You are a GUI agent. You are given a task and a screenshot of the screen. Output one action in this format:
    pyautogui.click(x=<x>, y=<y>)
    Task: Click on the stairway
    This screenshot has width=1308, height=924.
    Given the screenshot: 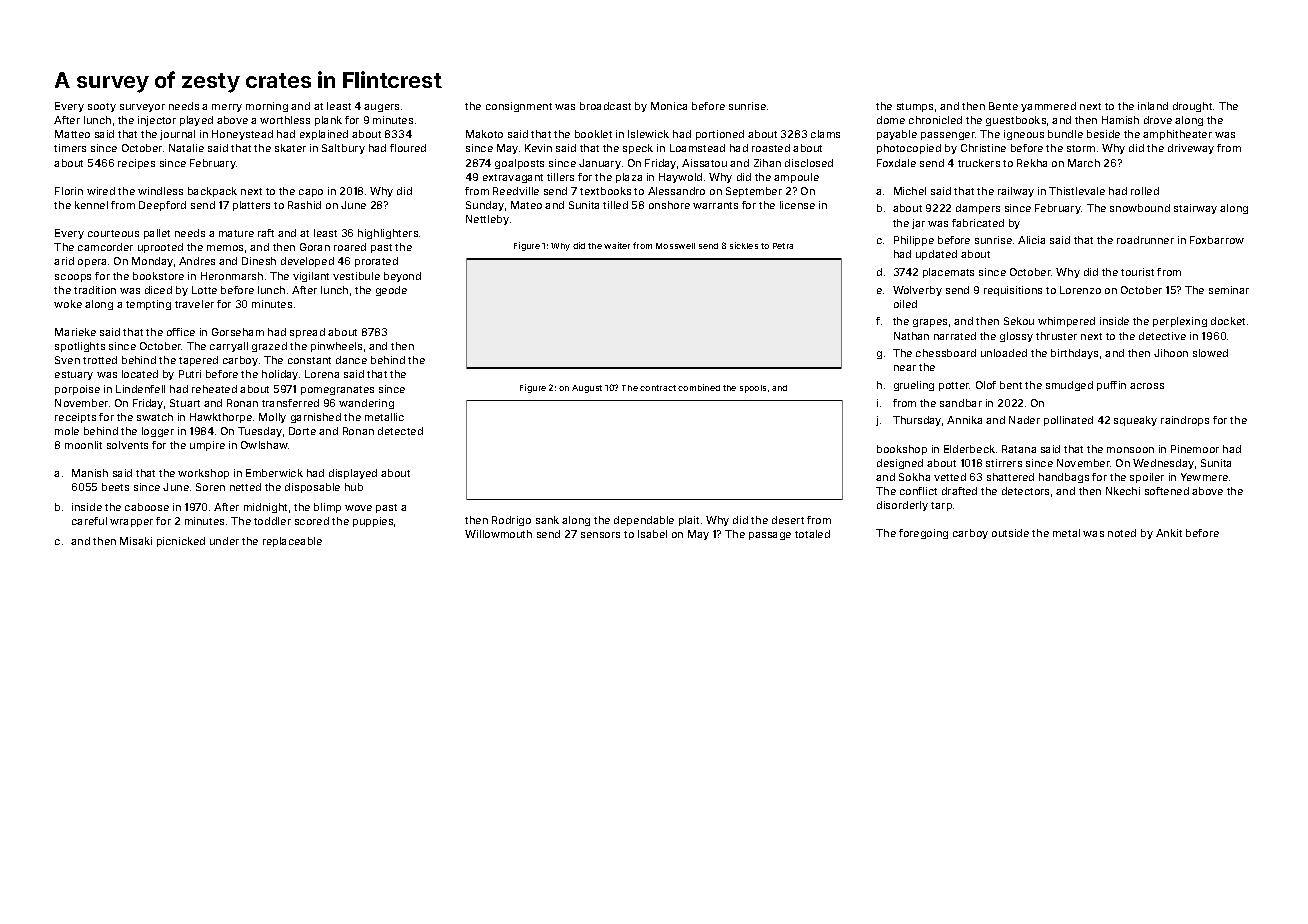 What is the action you would take?
    pyautogui.click(x=1195, y=209)
